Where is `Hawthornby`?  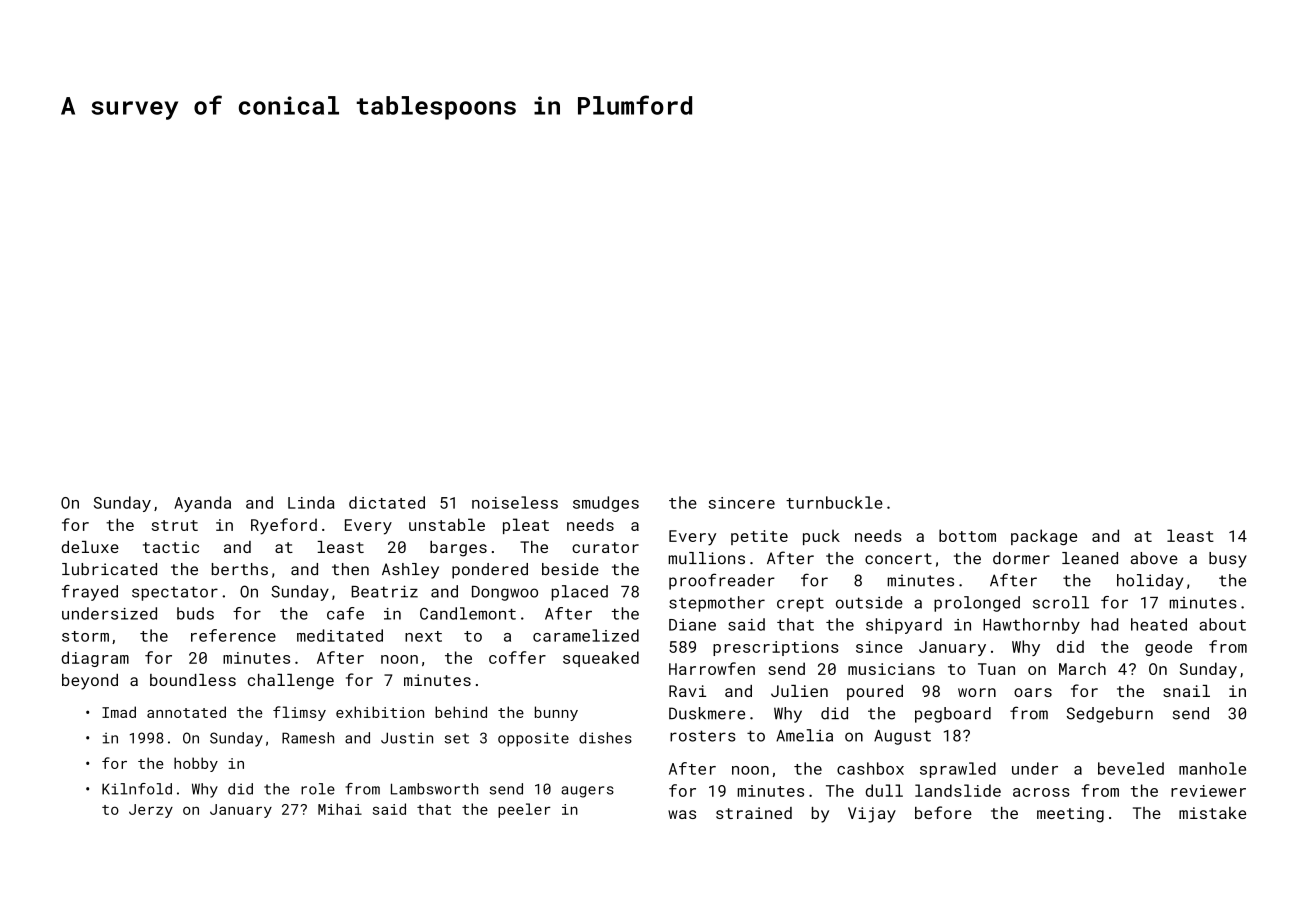 Hawthornby is located at coordinates (1031, 626).
